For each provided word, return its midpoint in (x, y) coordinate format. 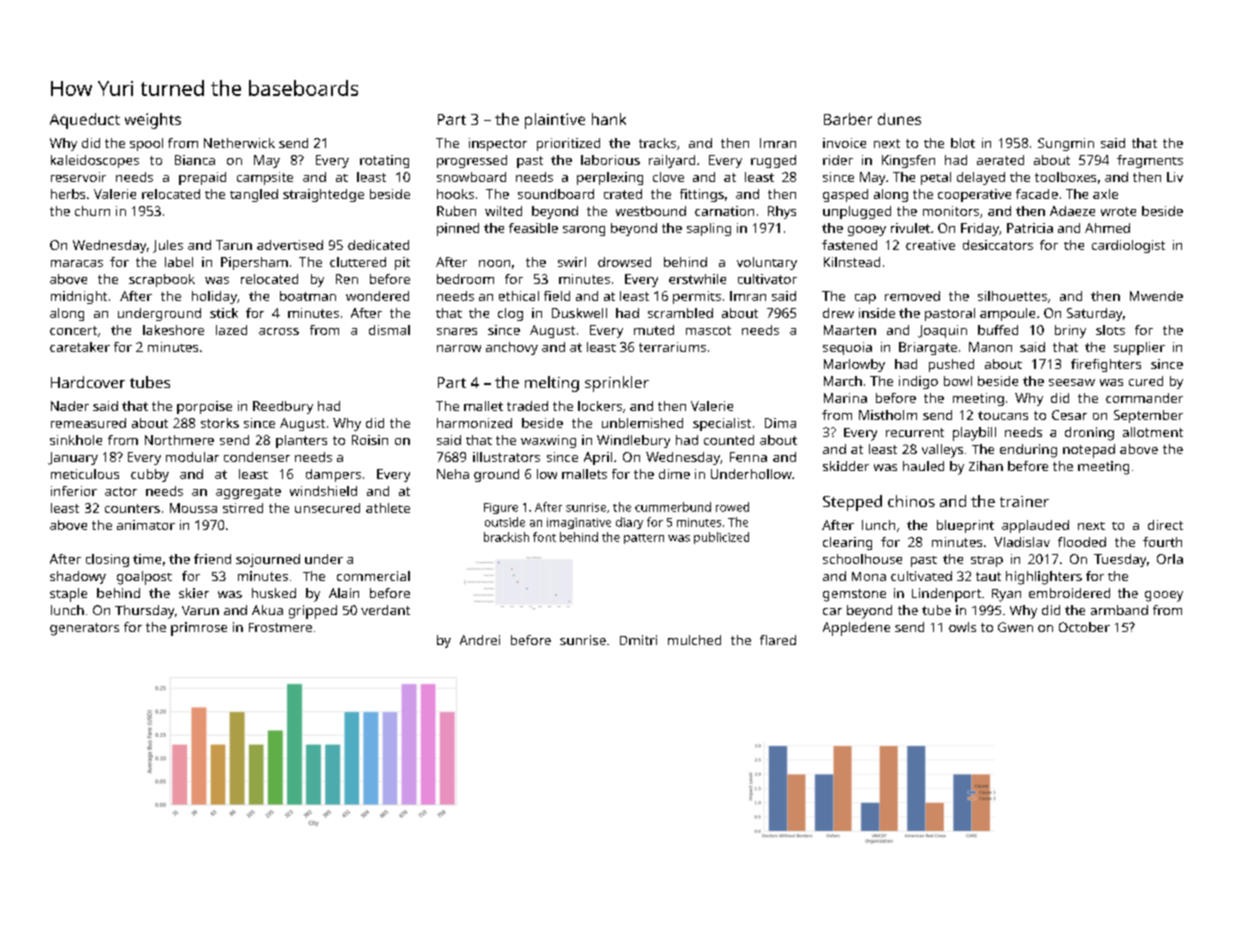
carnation (724, 211)
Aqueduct (85, 121)
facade (1037, 194)
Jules (168, 246)
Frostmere (280, 627)
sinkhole (76, 440)
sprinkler (617, 384)
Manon (990, 347)
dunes (899, 119)
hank (609, 119)
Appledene (856, 629)
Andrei (480, 640)
